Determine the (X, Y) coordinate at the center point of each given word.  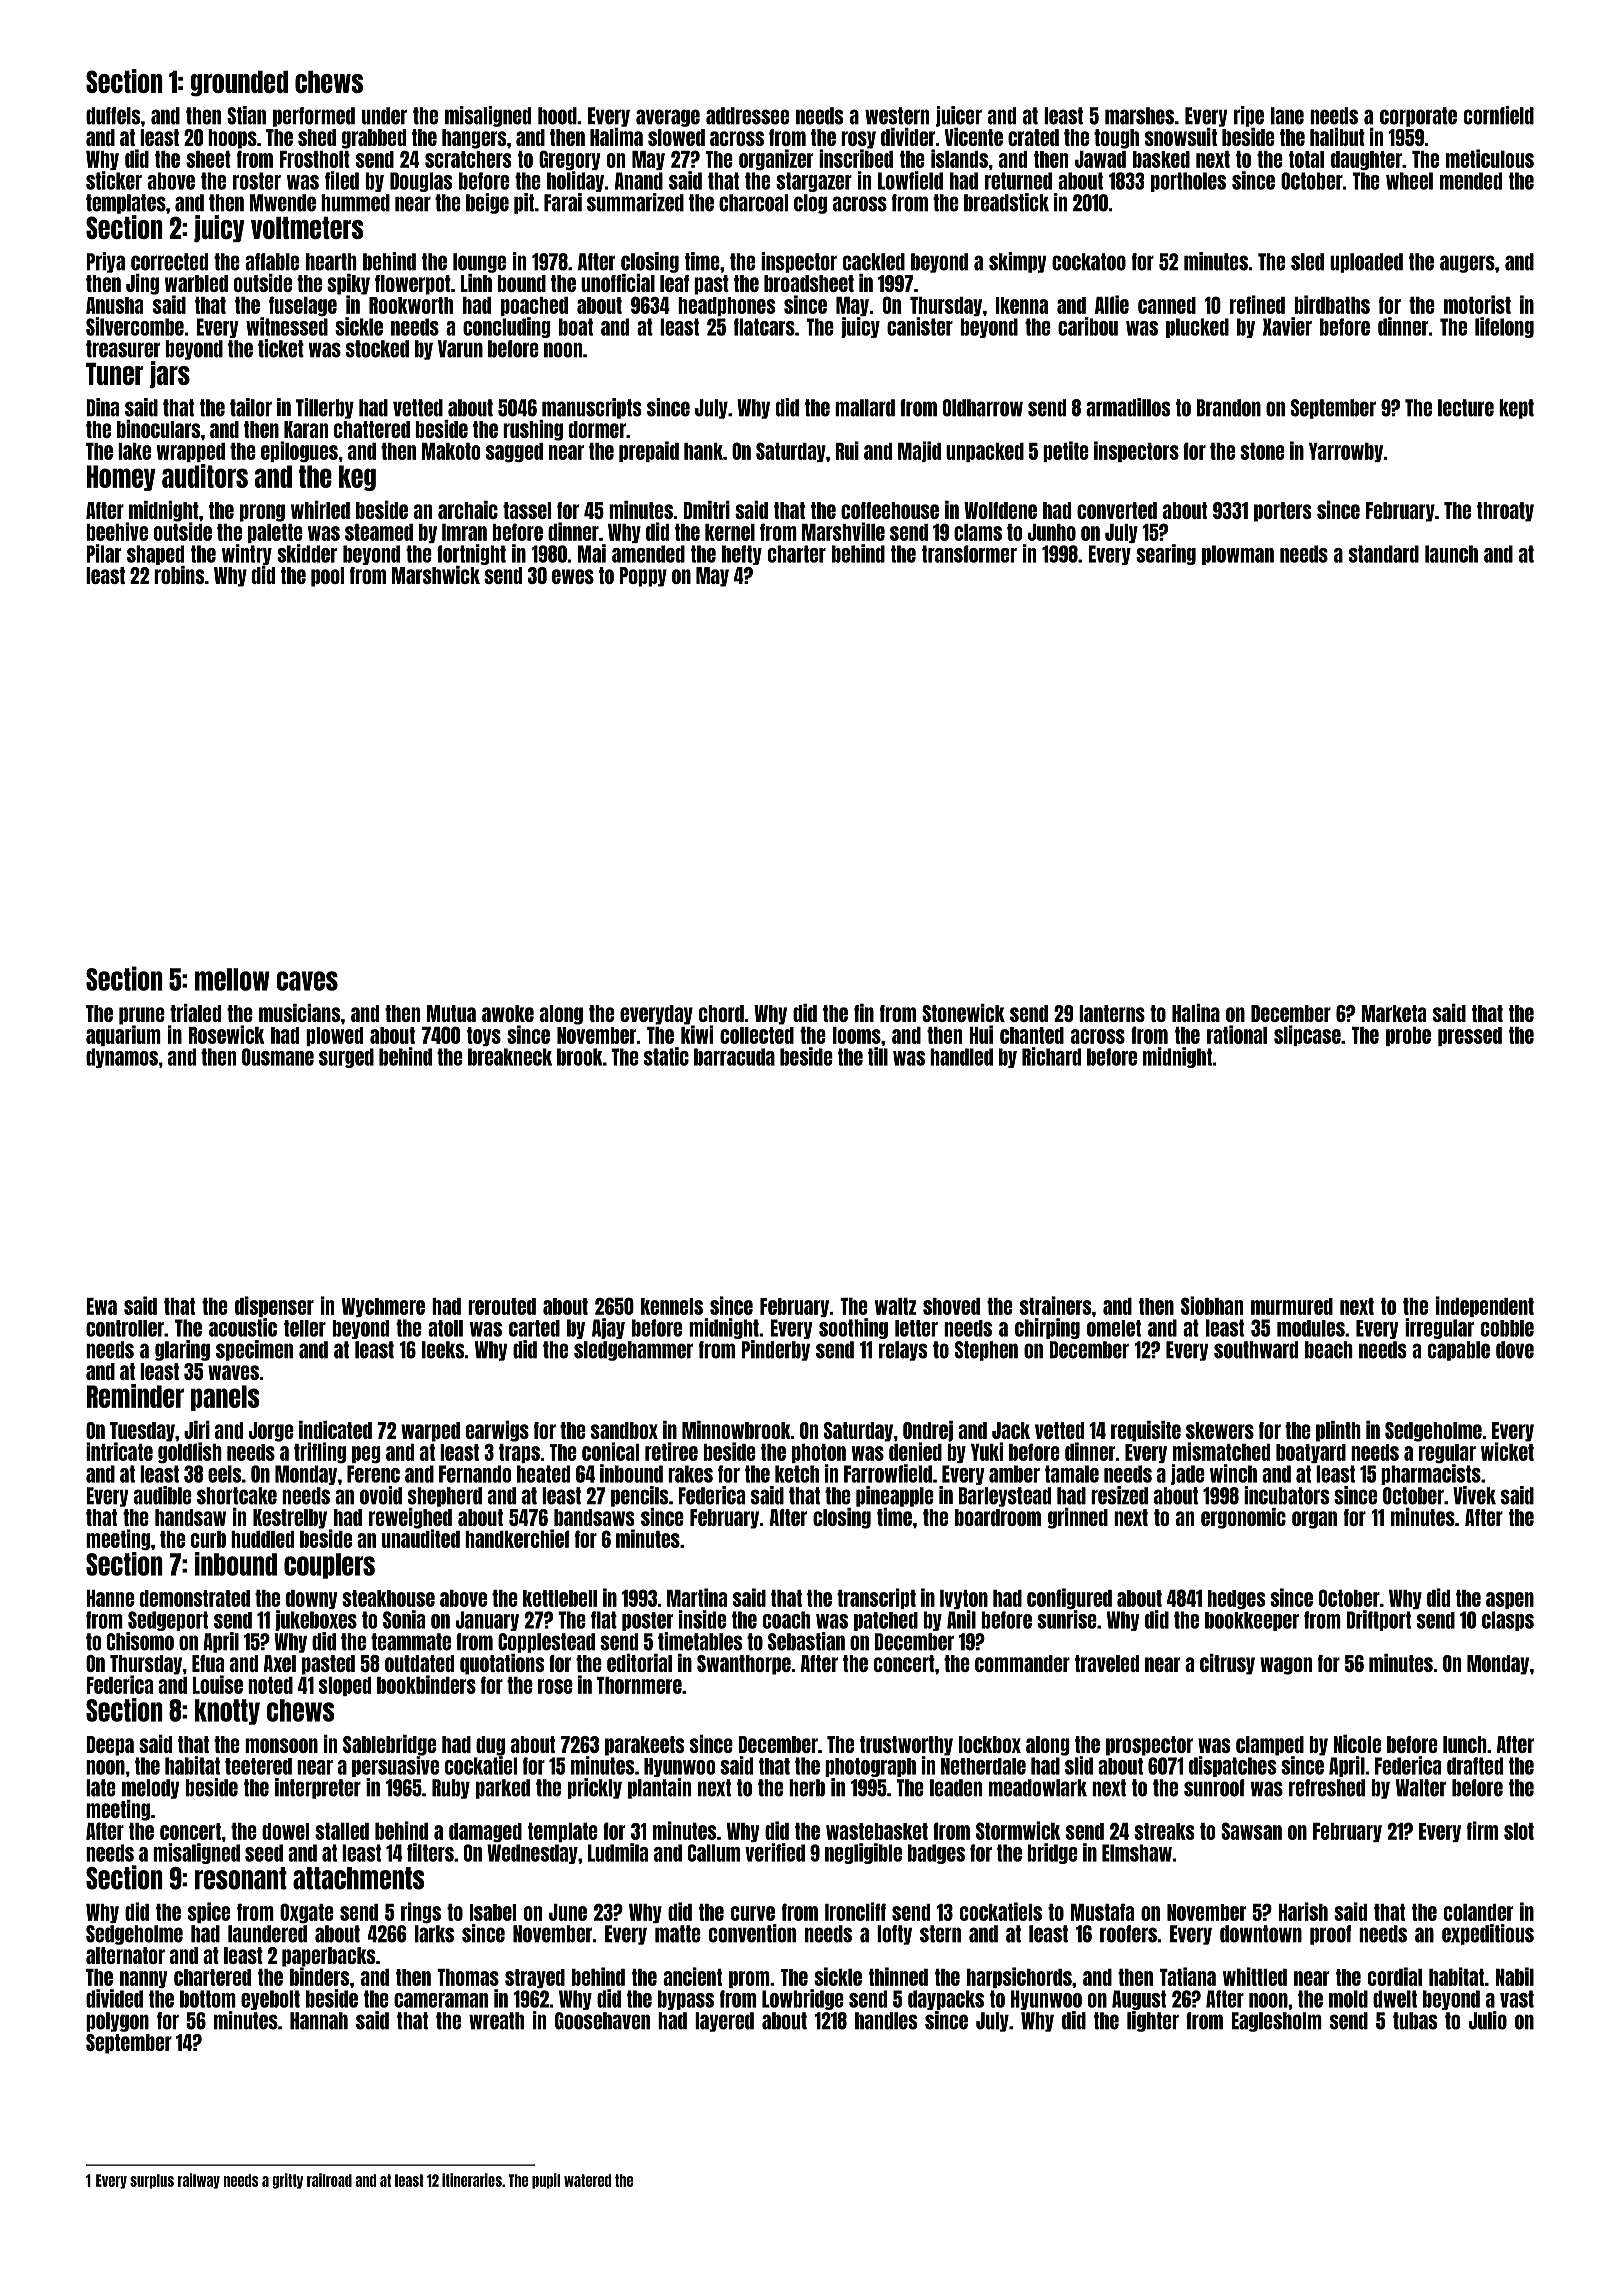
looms (857, 1035)
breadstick (1006, 202)
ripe (1249, 116)
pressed (1470, 1036)
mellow (232, 979)
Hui (981, 1034)
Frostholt (315, 159)
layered (724, 2022)
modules (1311, 1328)
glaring (182, 1350)
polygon (117, 2022)
